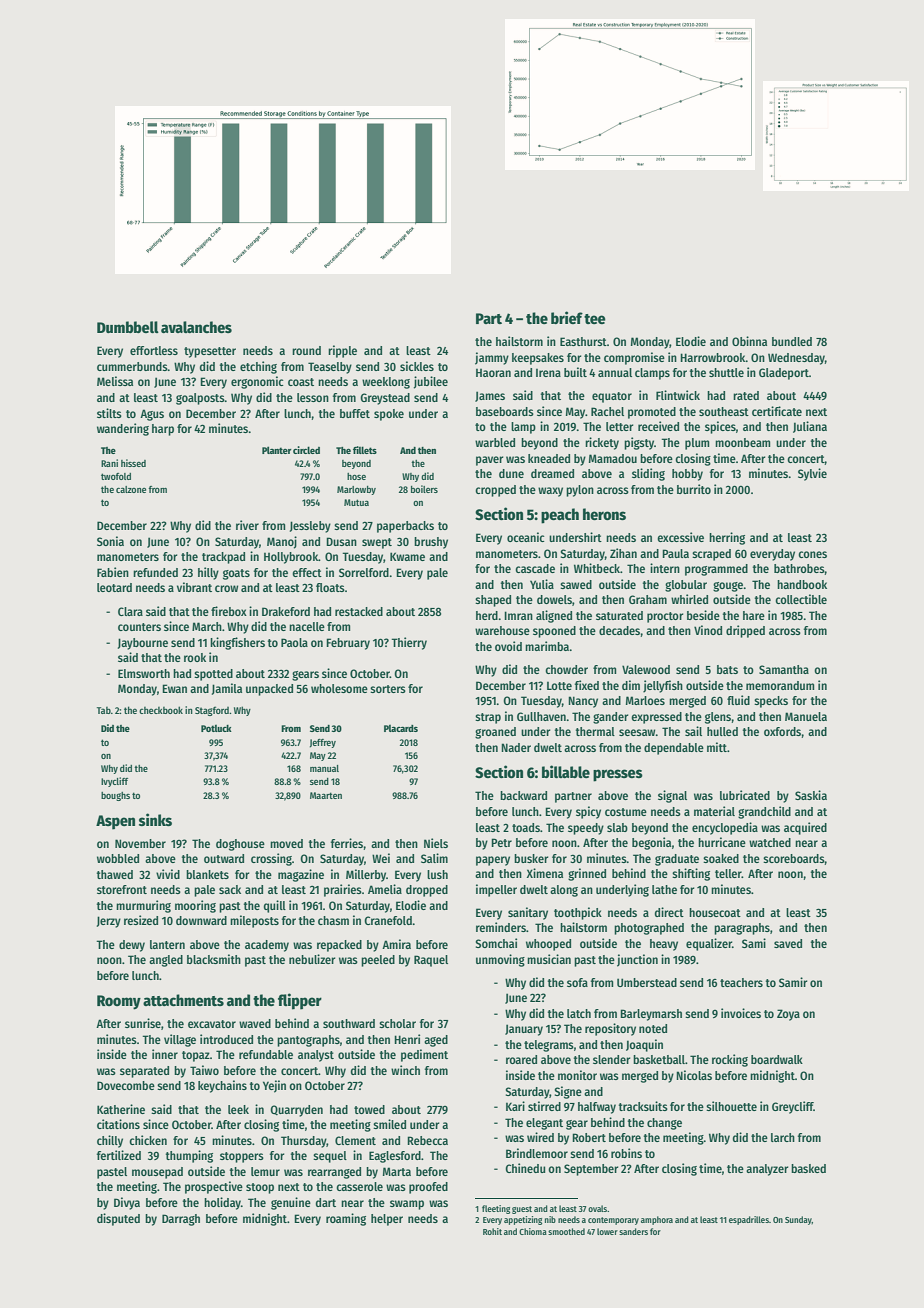 This screenshot has width=924, height=1308. Describe the element at coordinates (764, 812) in the screenshot. I see `grandchild` at that location.
